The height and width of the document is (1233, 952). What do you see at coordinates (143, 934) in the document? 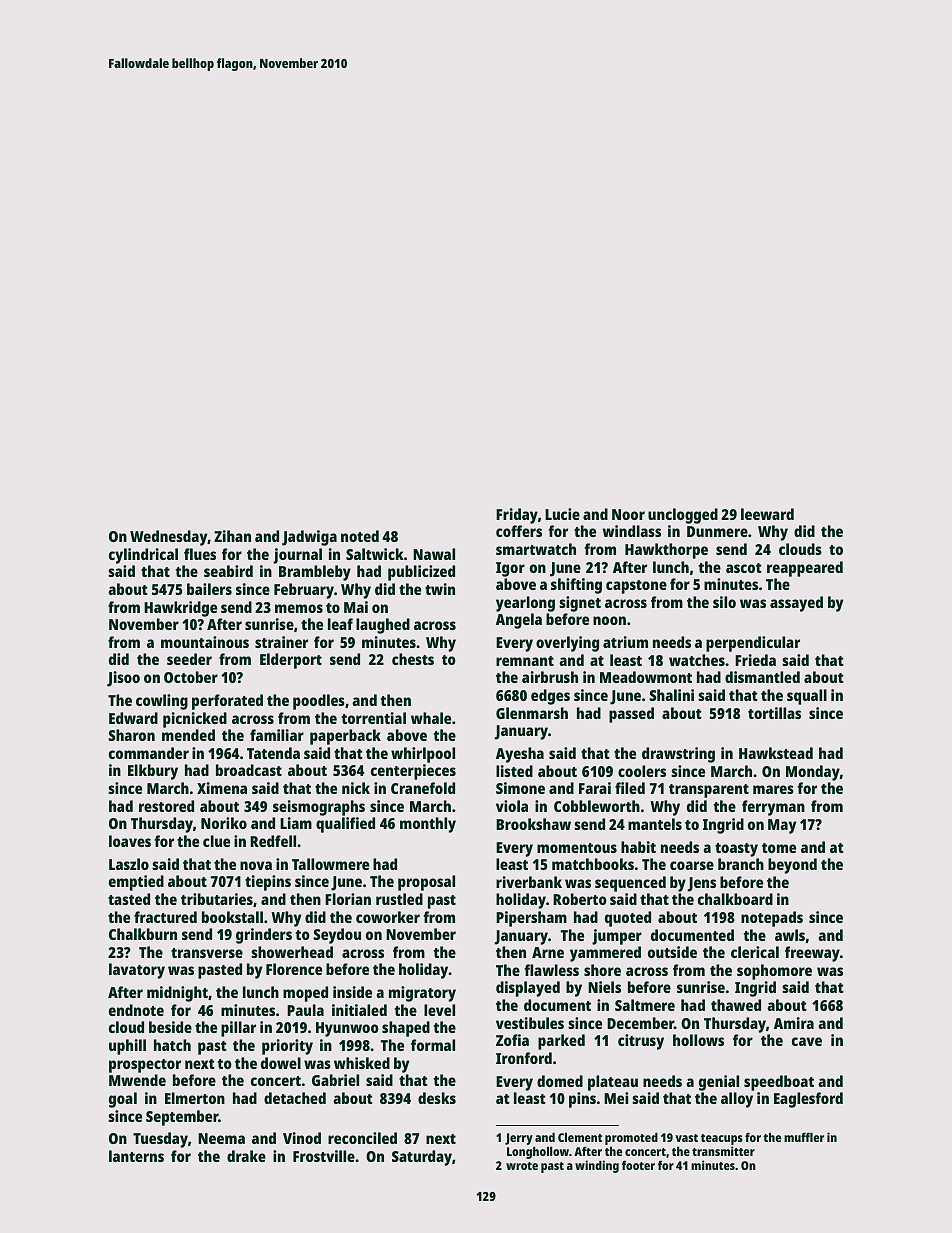
I see `Chalkburn` at bounding box center [143, 934].
